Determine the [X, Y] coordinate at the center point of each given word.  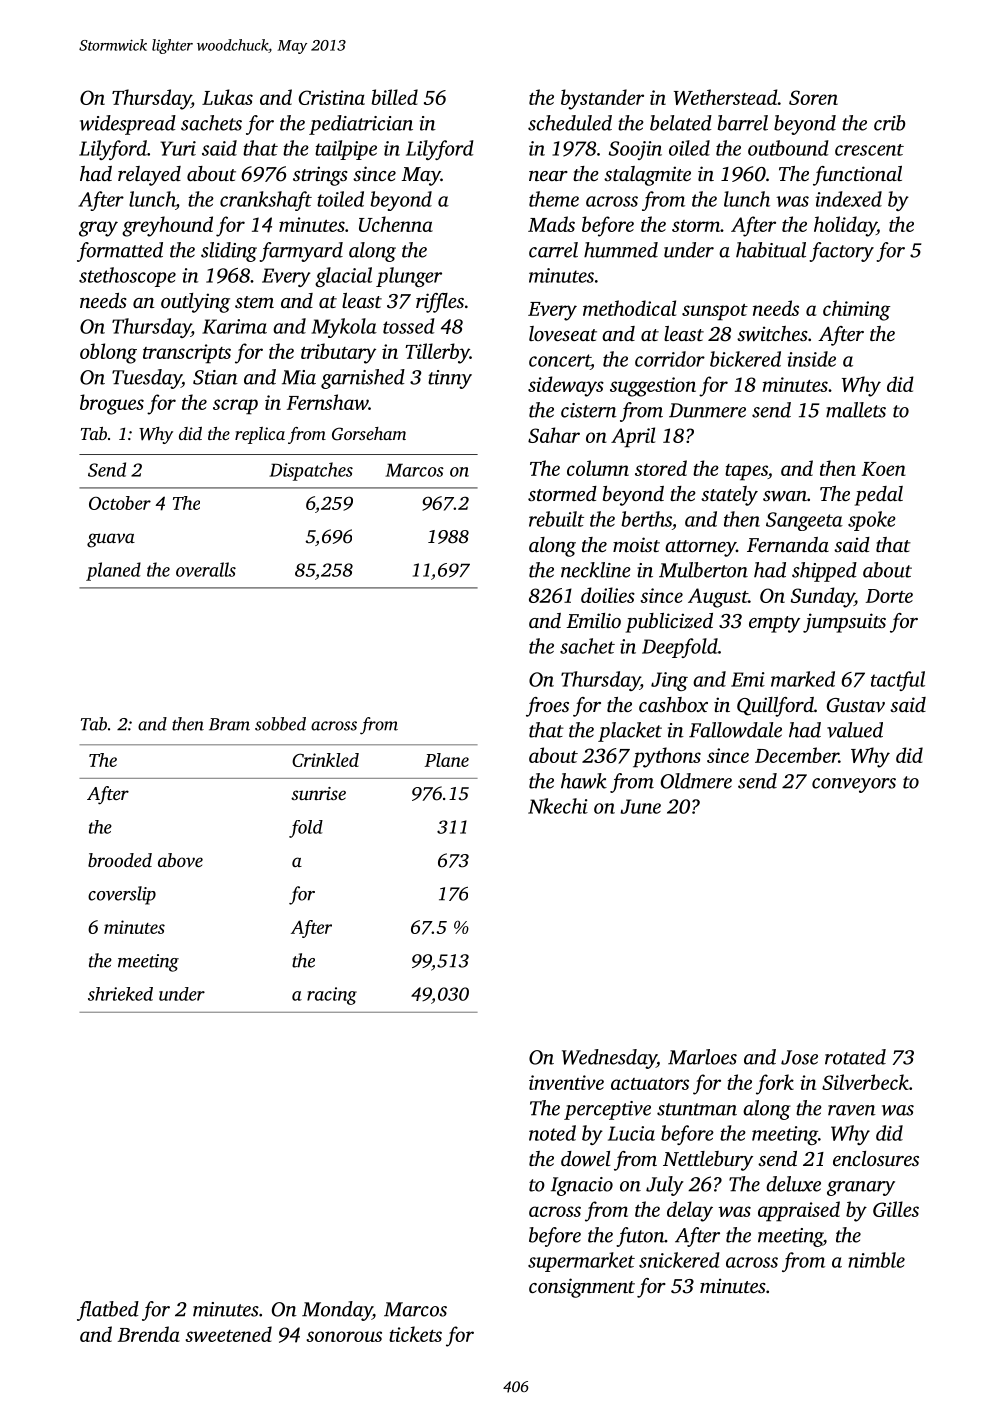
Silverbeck [865, 1082]
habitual [771, 250]
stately [729, 496]
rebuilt [556, 519]
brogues [112, 404]
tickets [415, 1334]
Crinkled [325, 760]
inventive [566, 1082]
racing [332, 996]
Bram [229, 724]
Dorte [889, 596]
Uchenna [396, 224]
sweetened [228, 1334]
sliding [229, 252]
